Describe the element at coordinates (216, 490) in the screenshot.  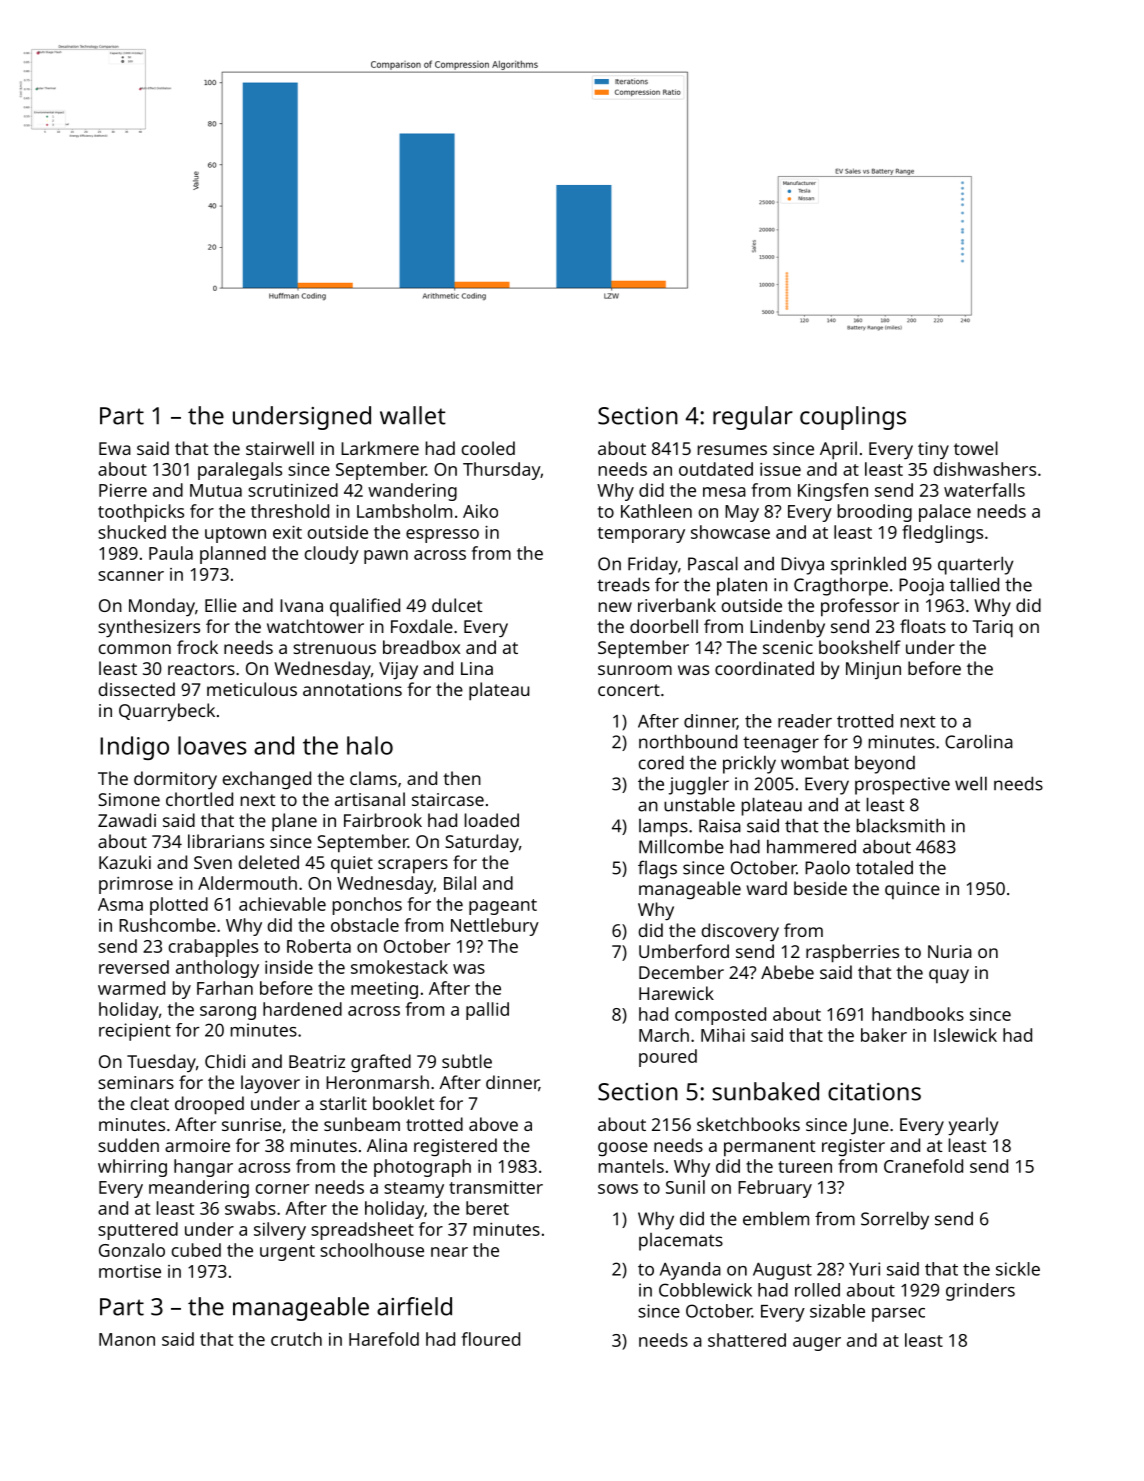
I see `Mutua` at that location.
